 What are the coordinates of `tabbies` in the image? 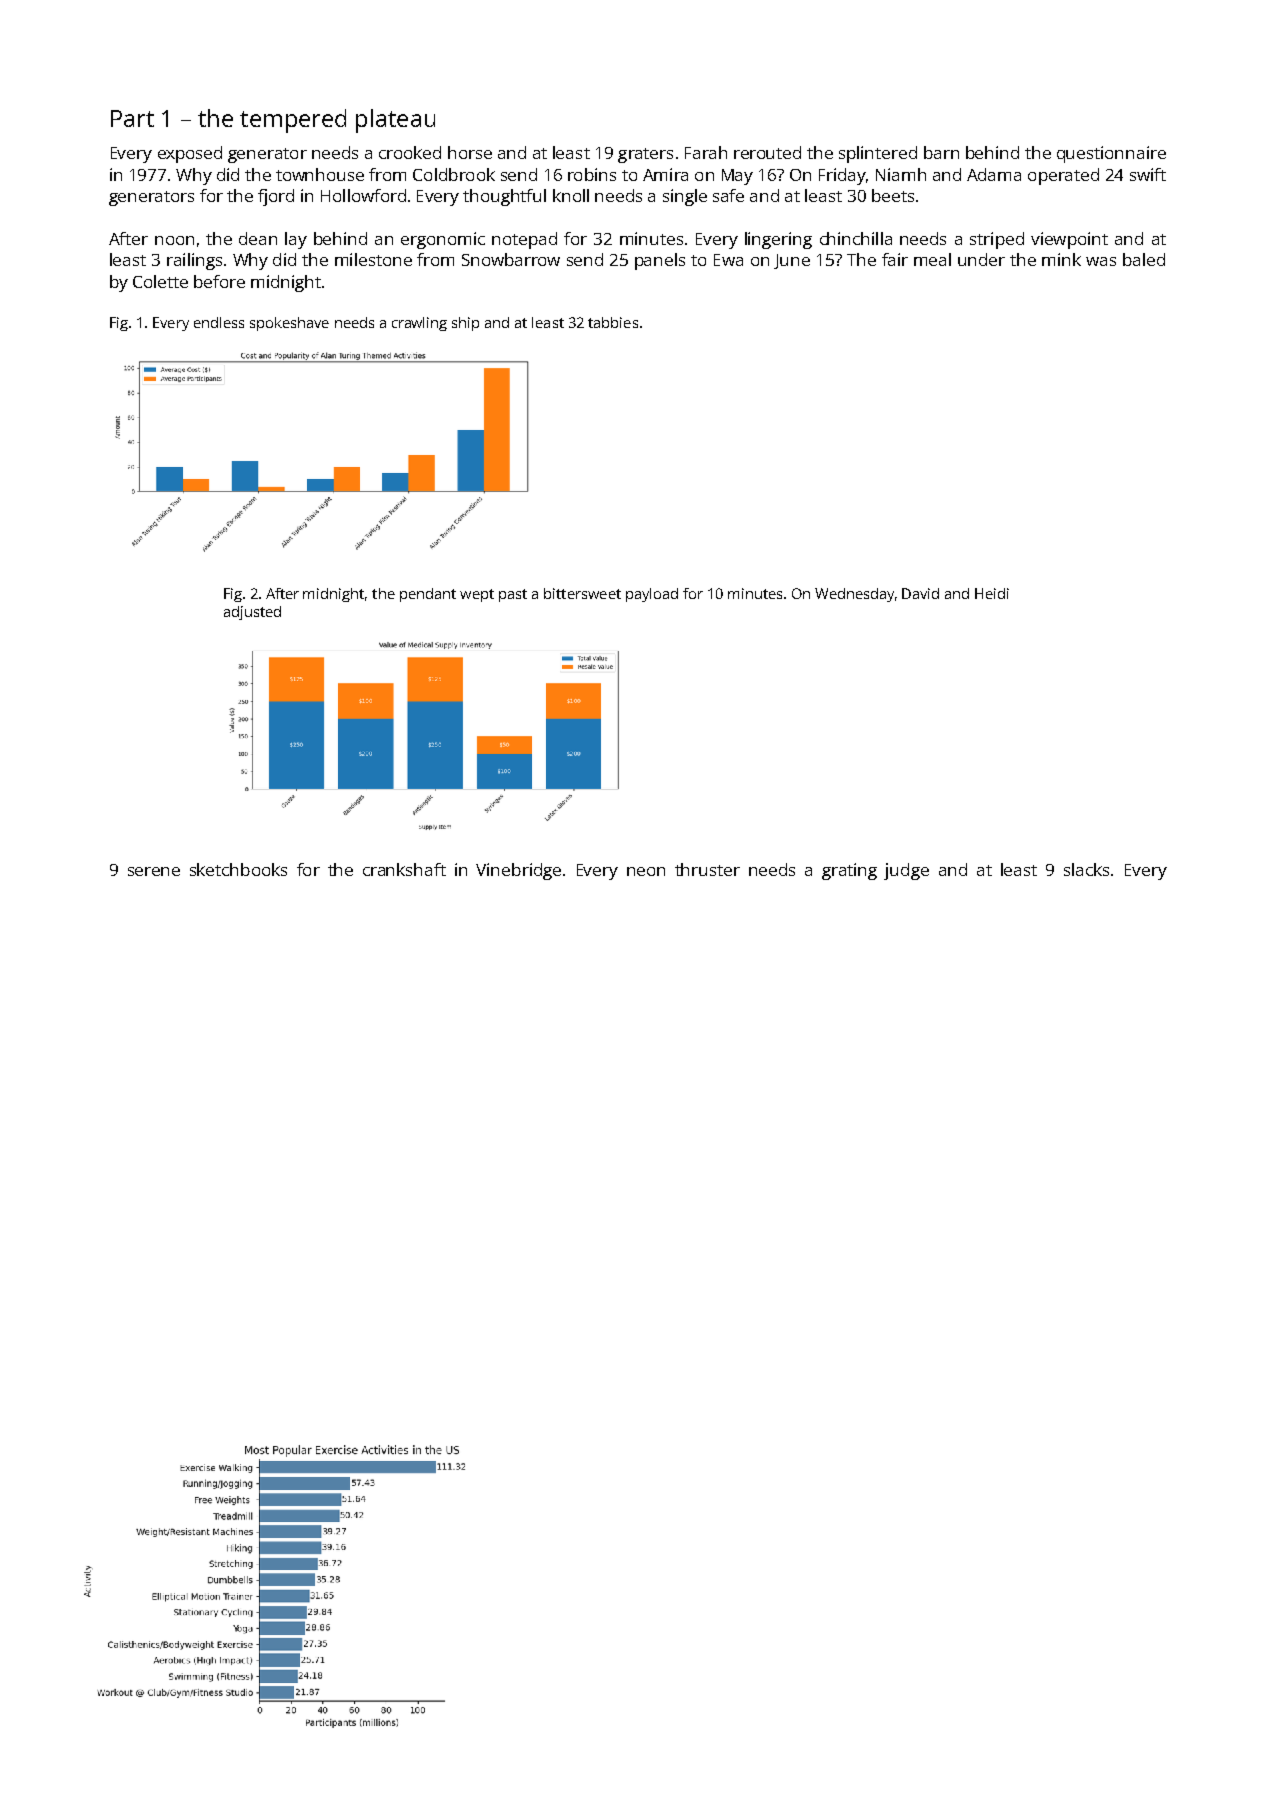 It's located at (613, 322).
